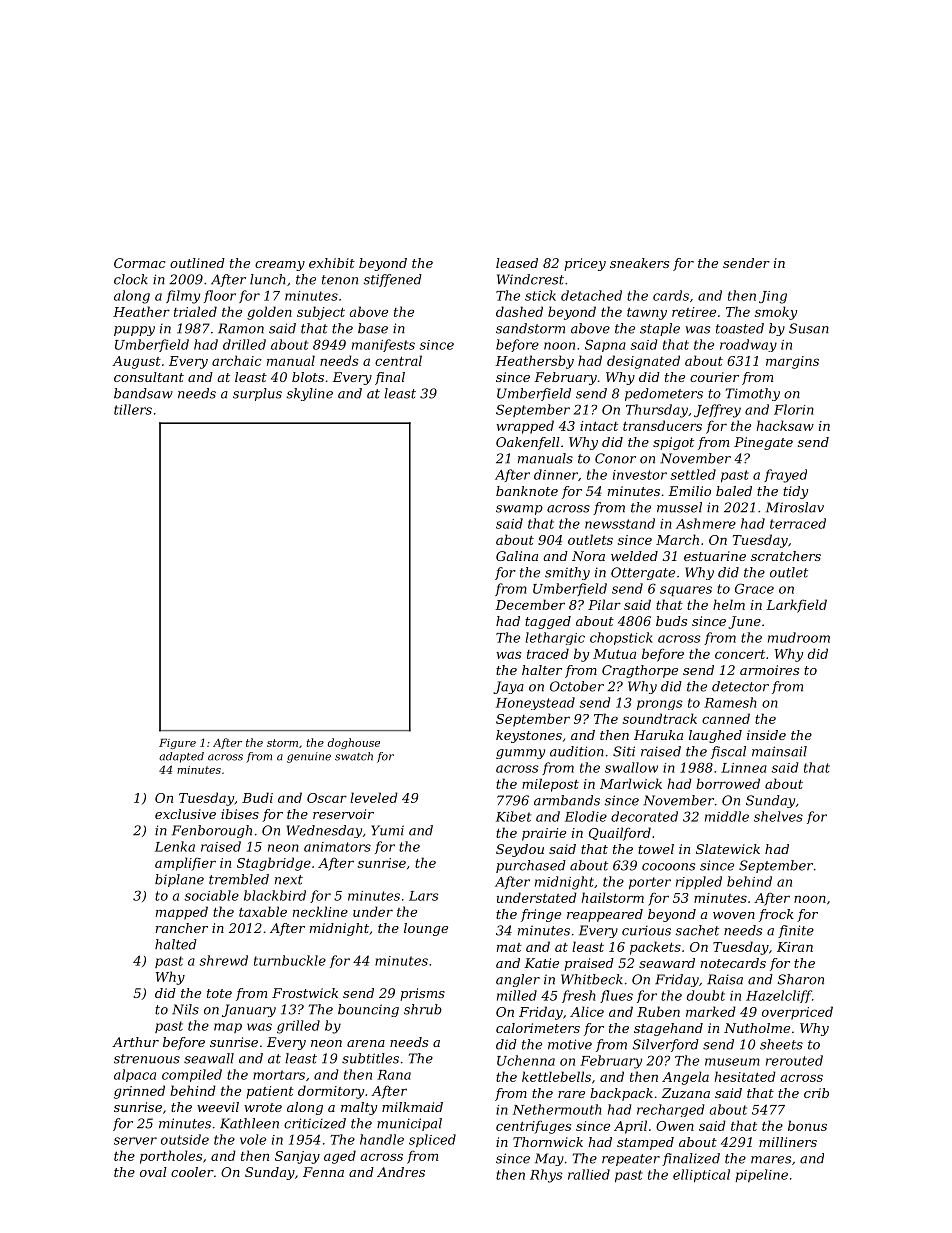 This screenshot has width=952, height=1233. Describe the element at coordinates (133, 409) in the screenshot. I see `tillers` at that location.
